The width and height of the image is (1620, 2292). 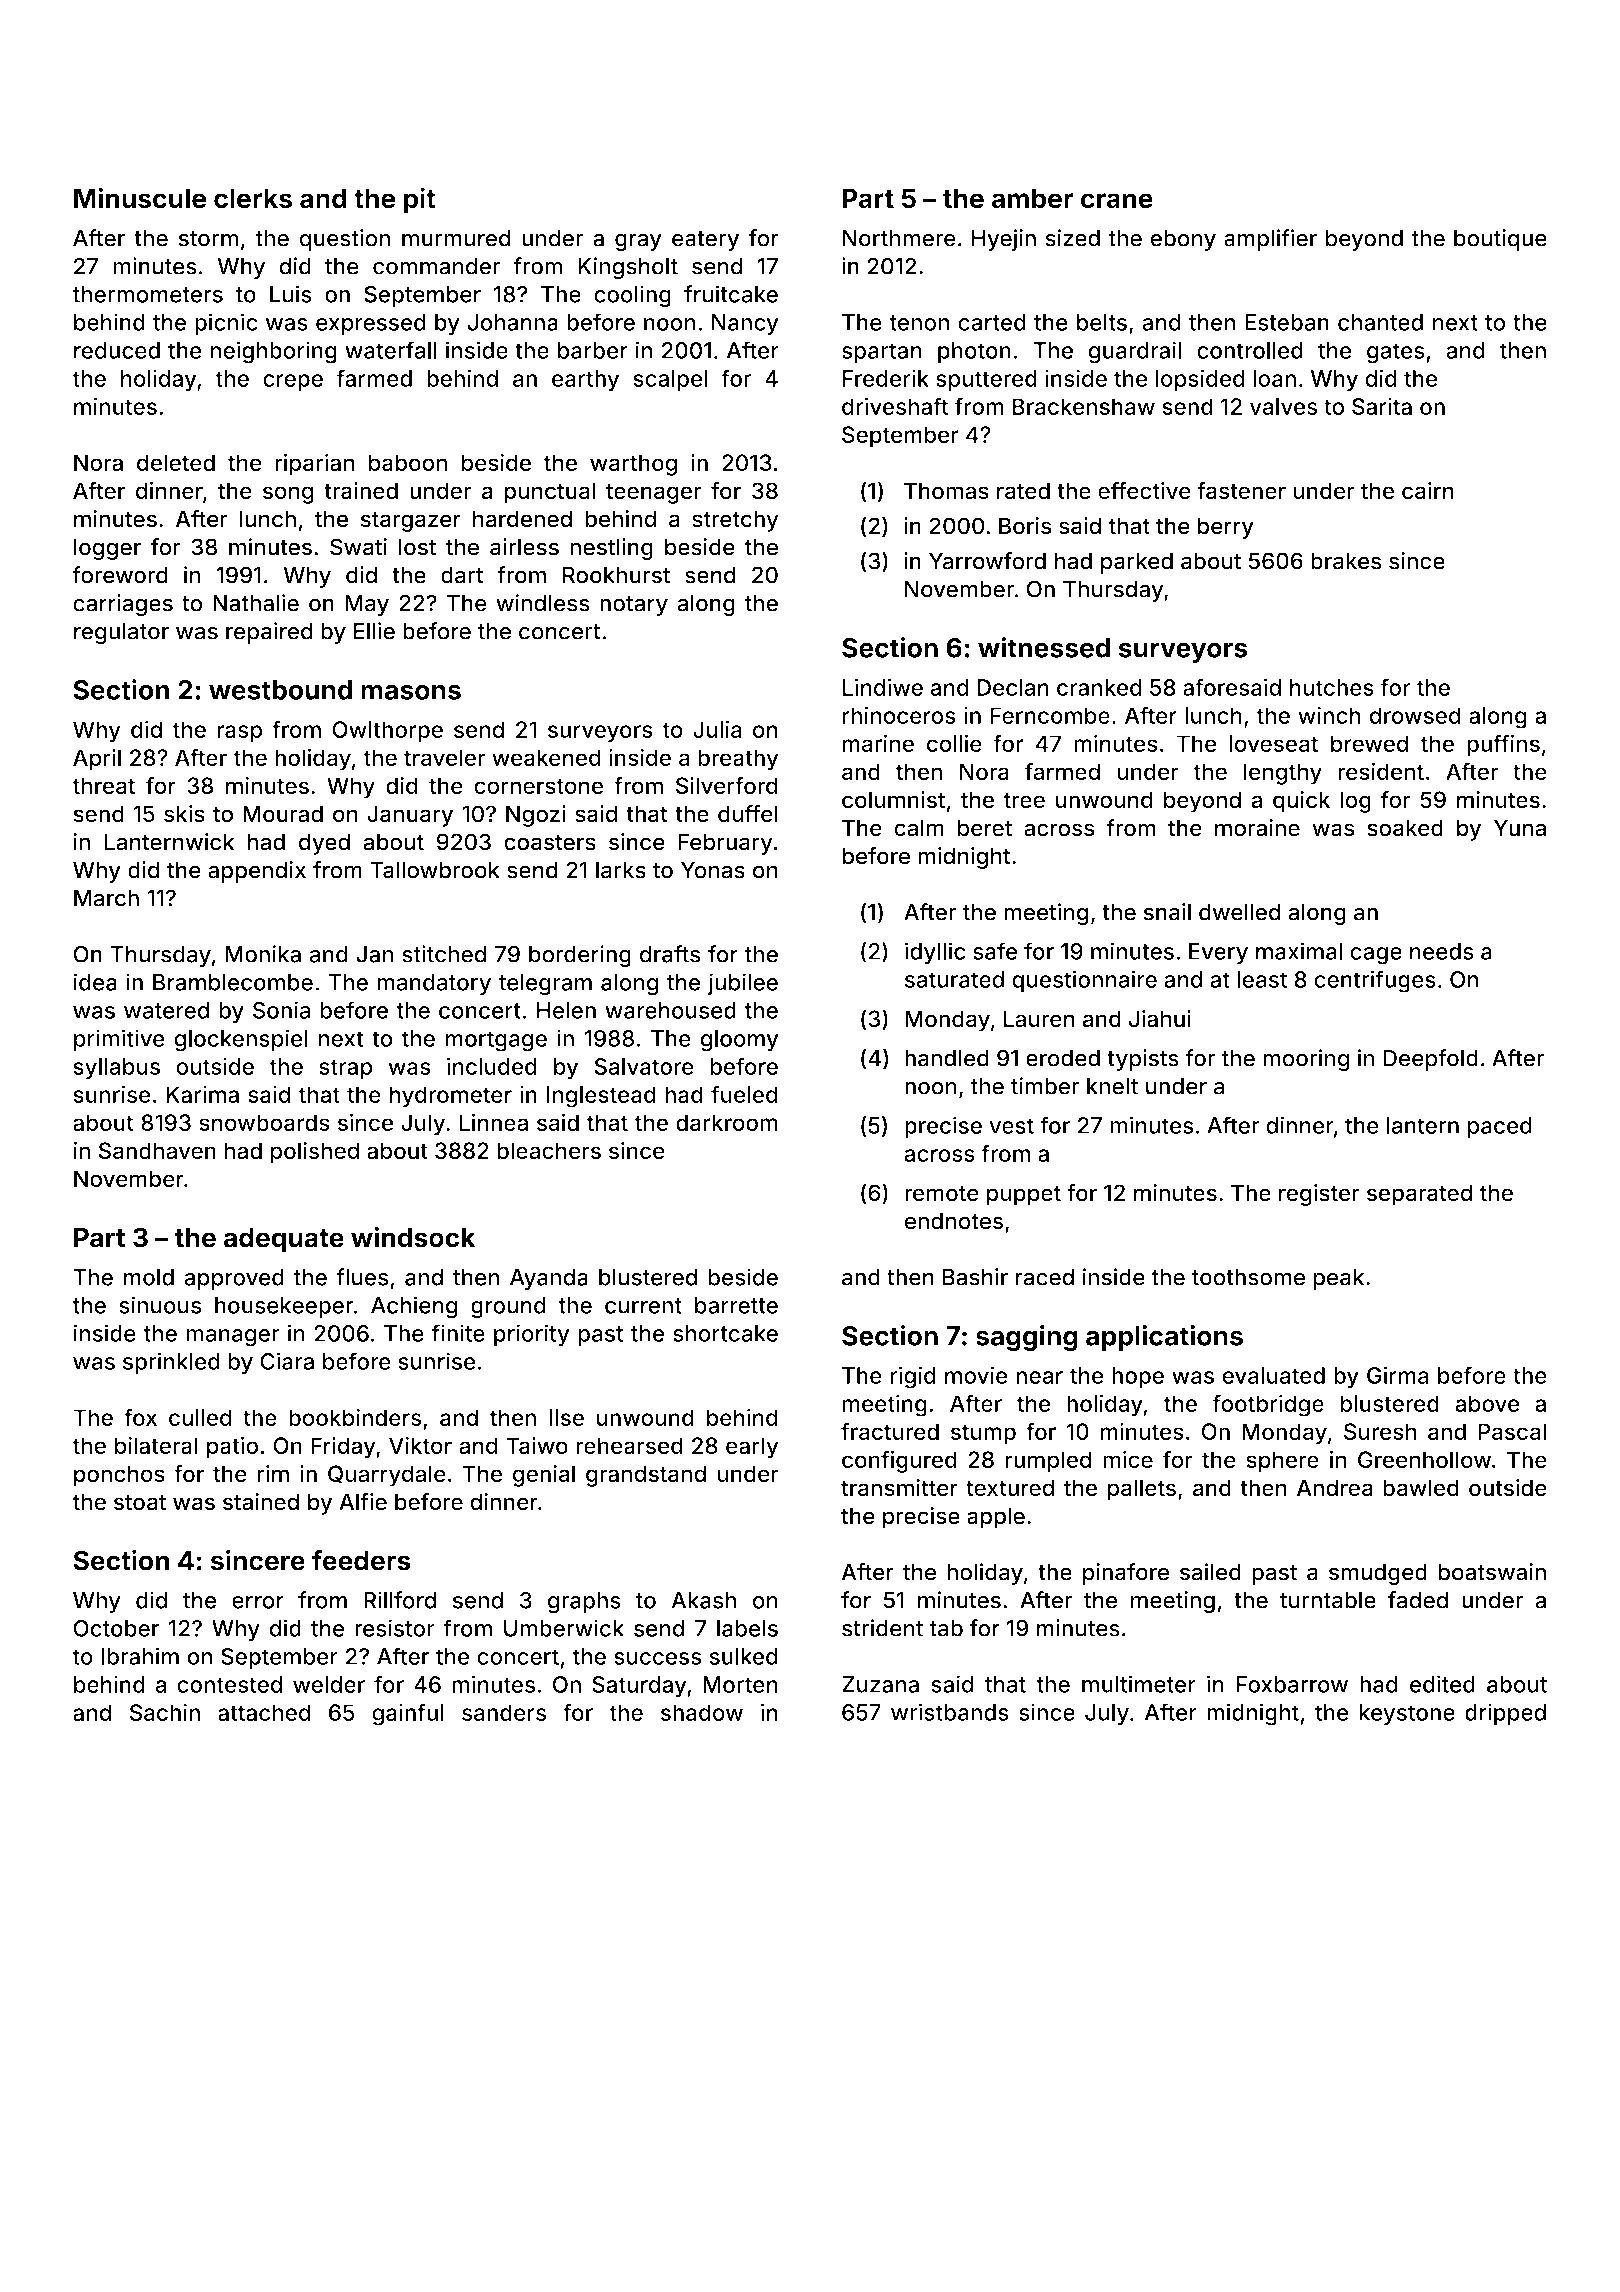 I want to click on crepe, so click(x=293, y=383).
